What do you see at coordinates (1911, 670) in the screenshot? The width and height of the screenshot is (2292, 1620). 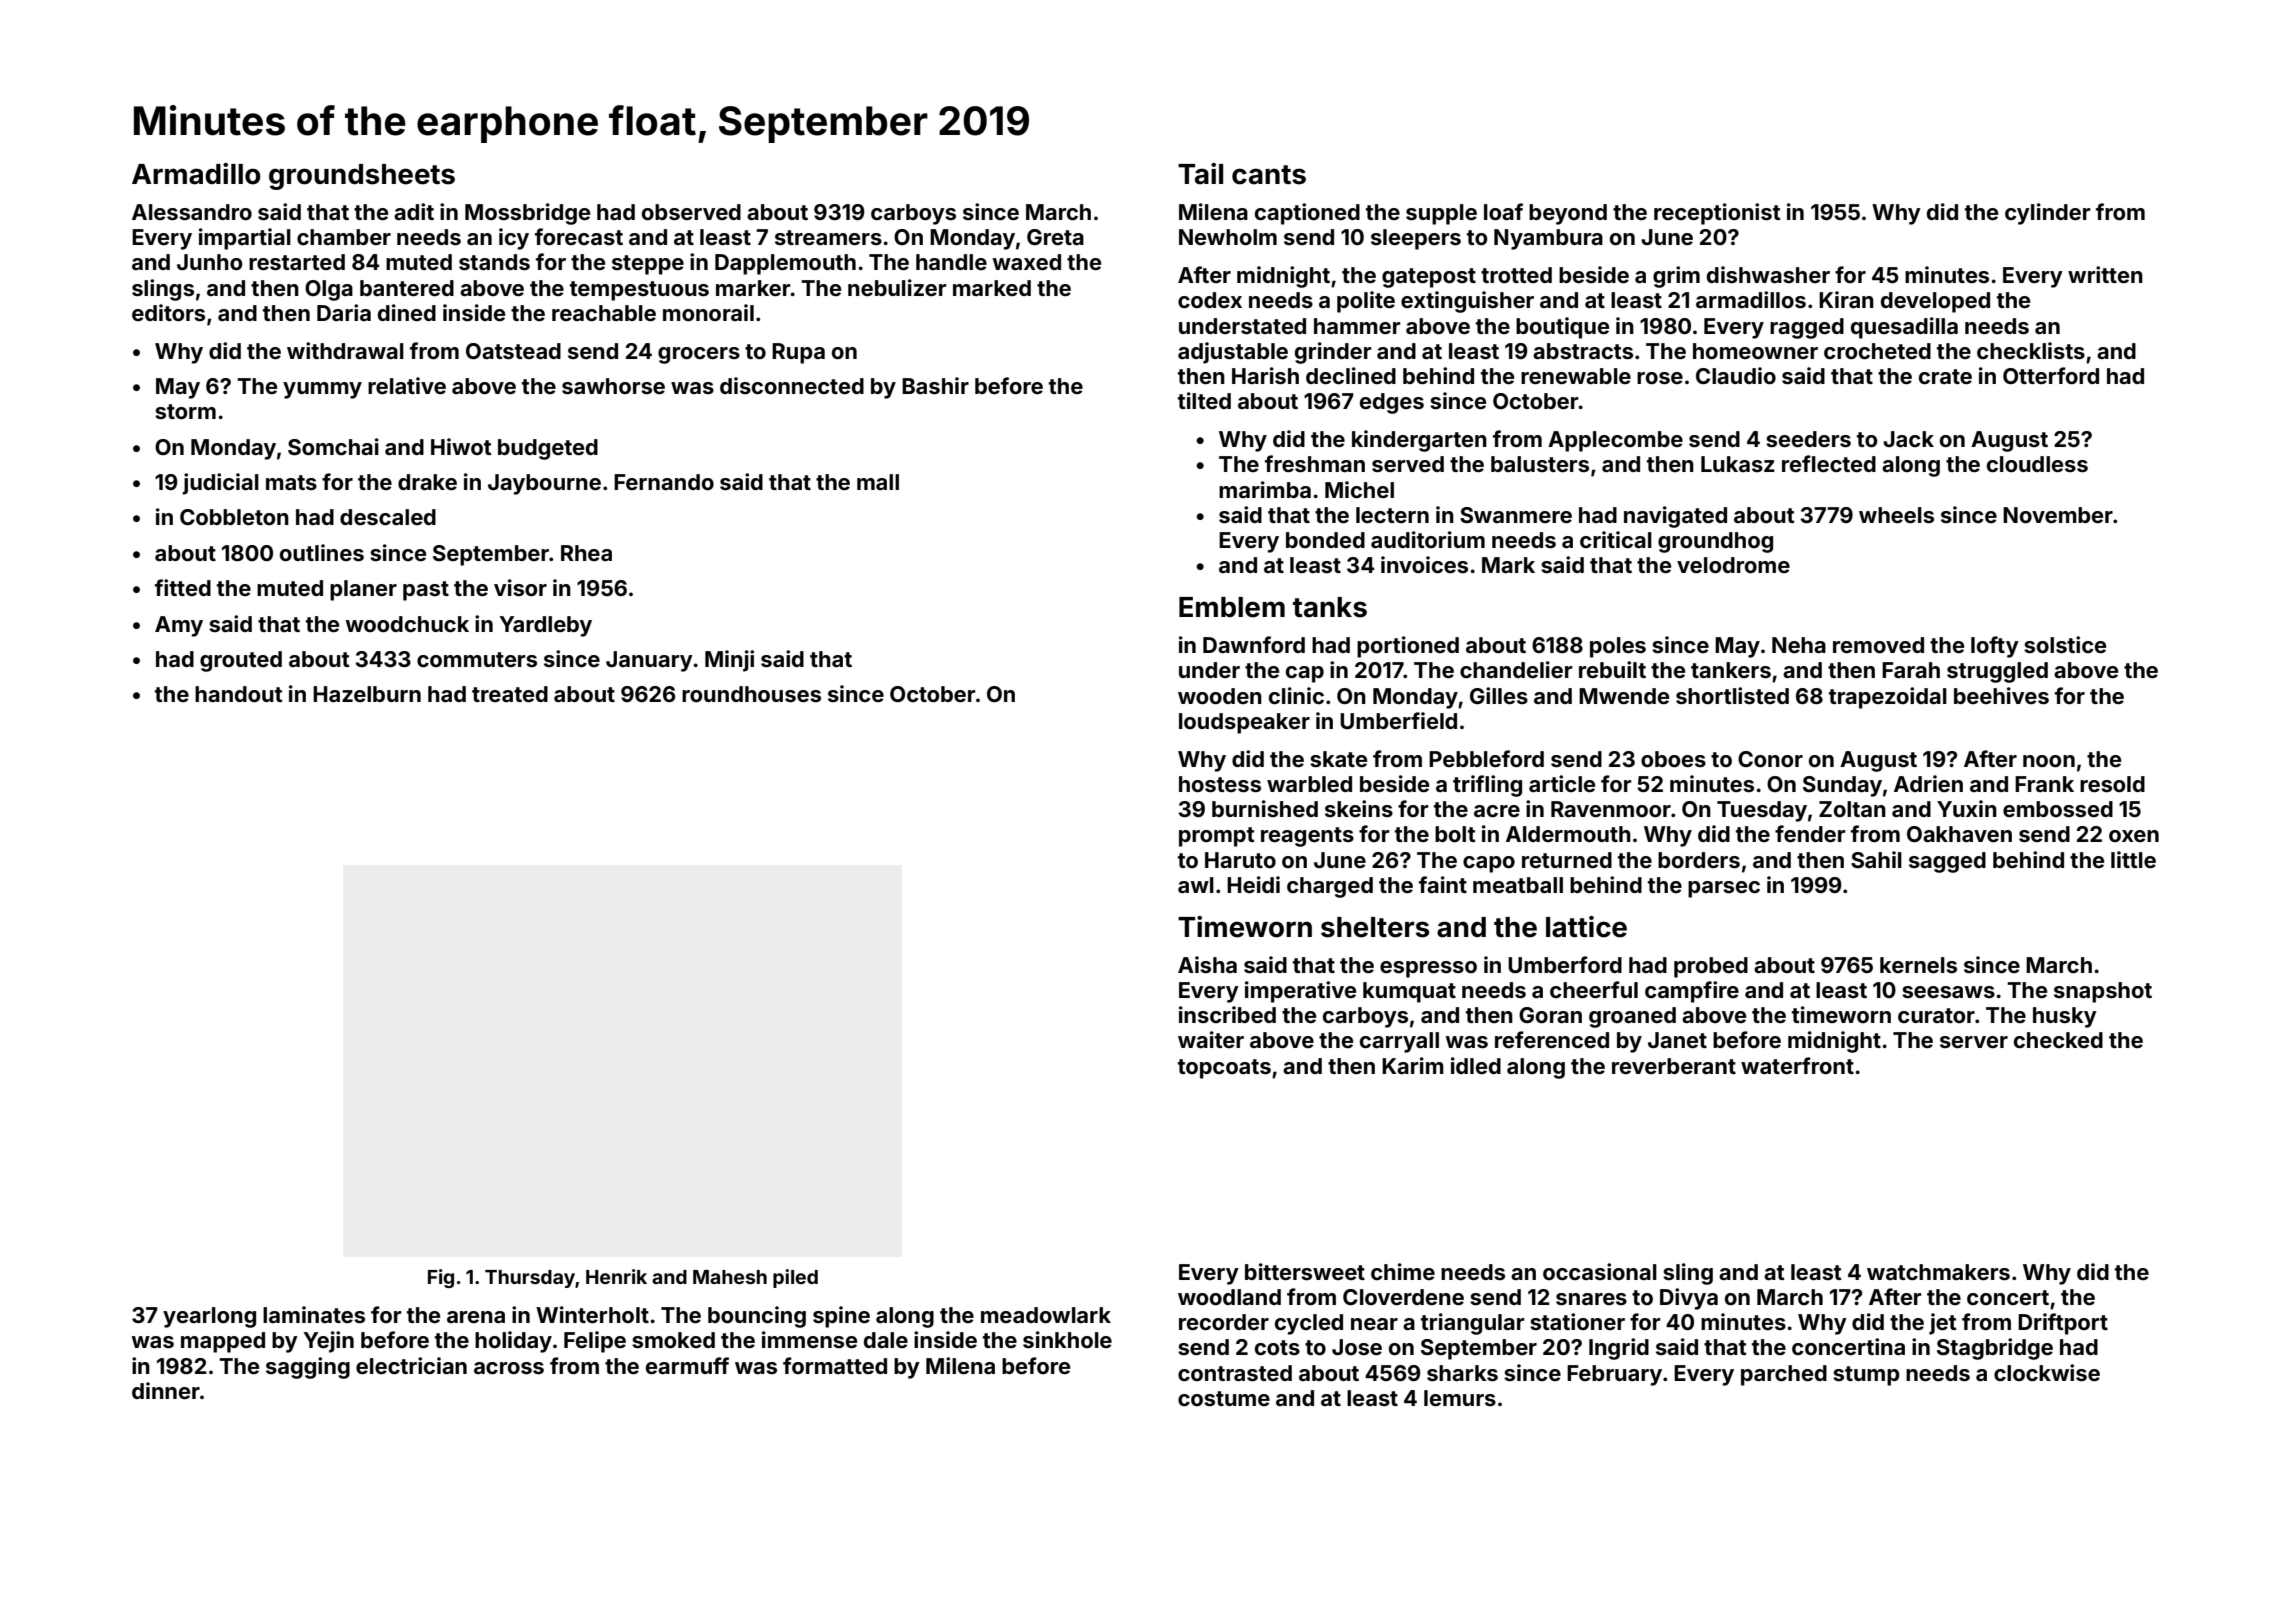 I see `Farah` at bounding box center [1911, 670].
